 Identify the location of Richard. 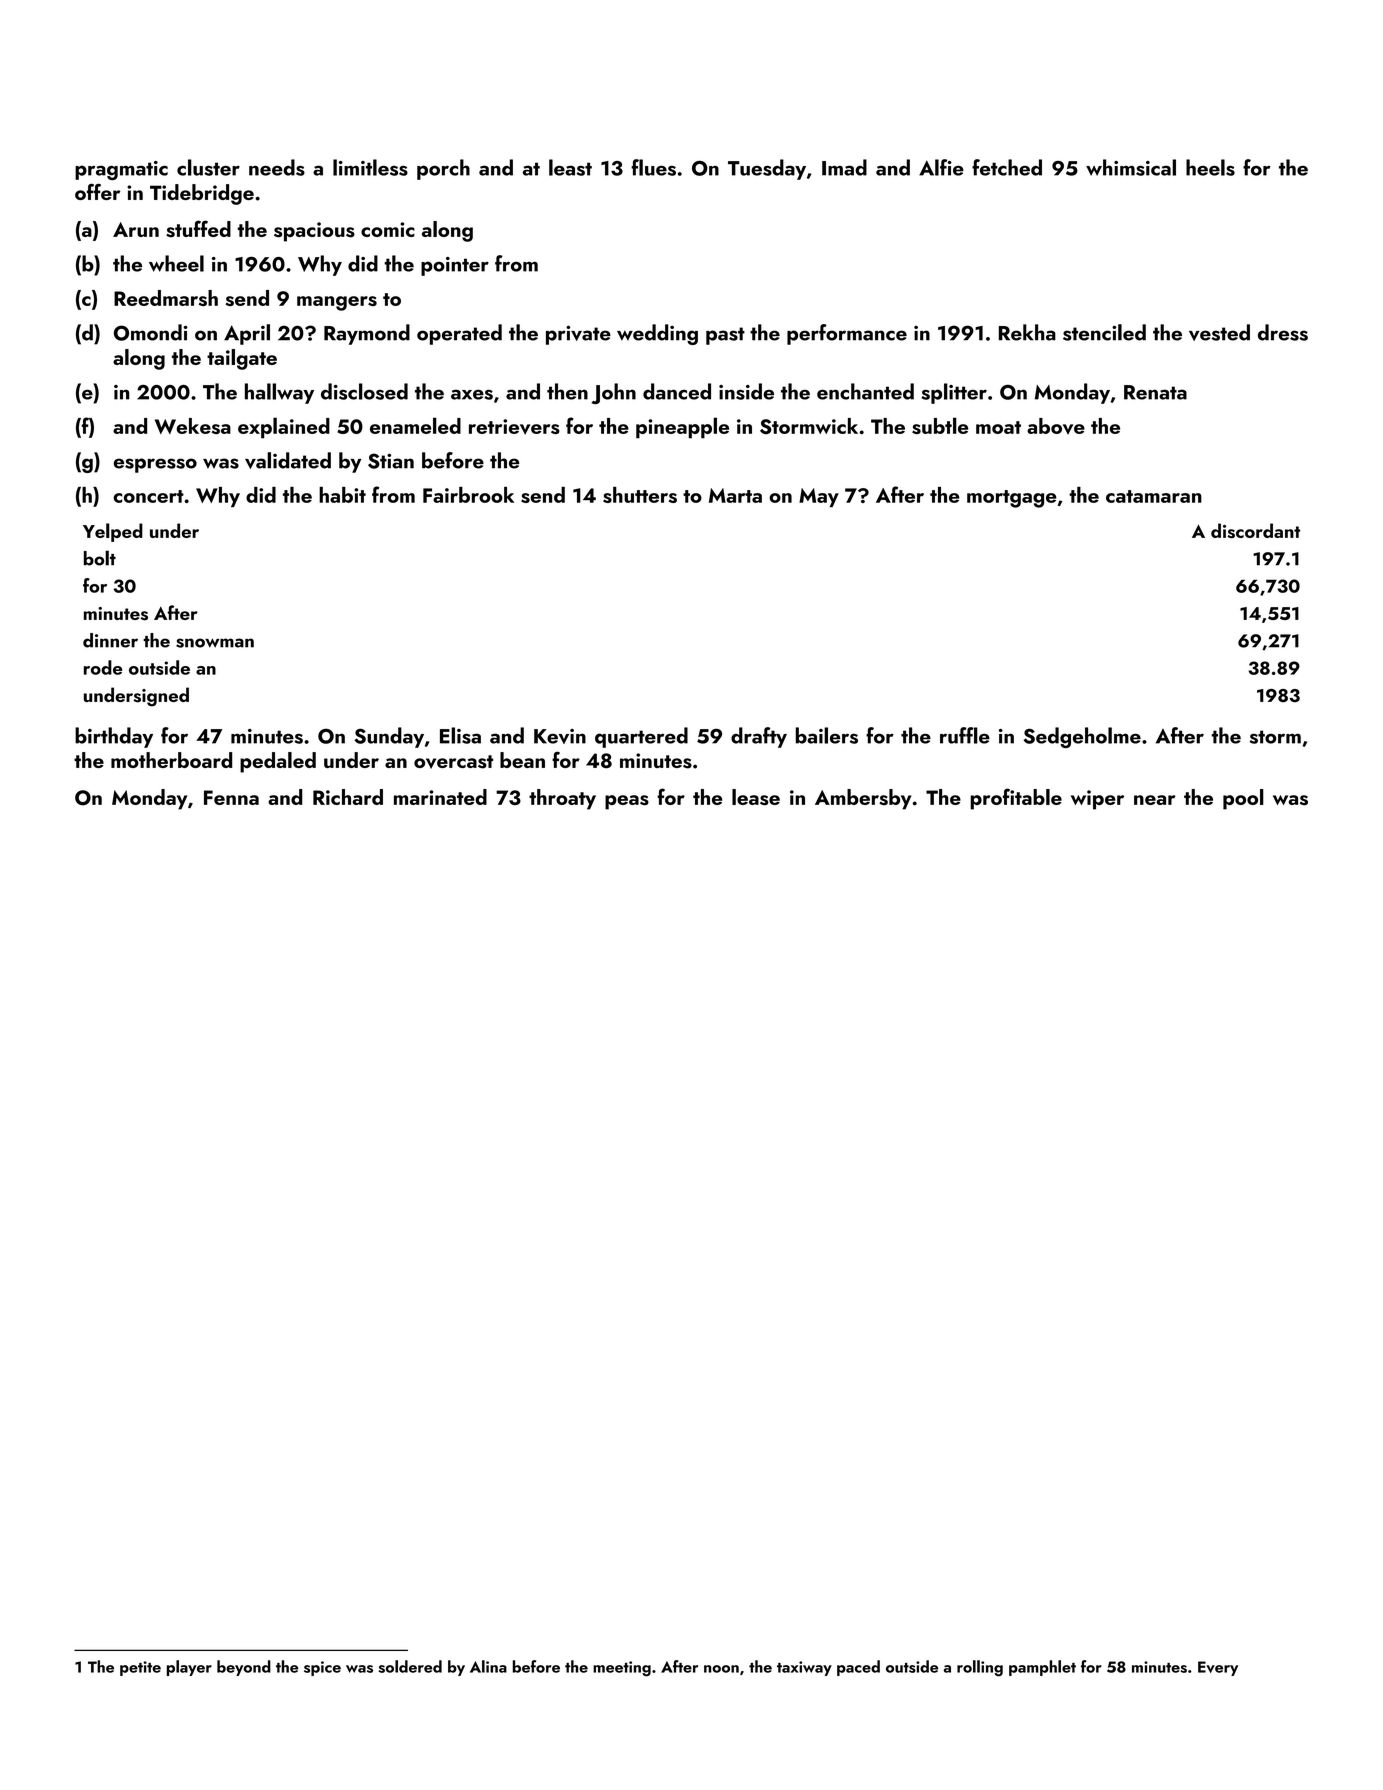
(348, 797).
